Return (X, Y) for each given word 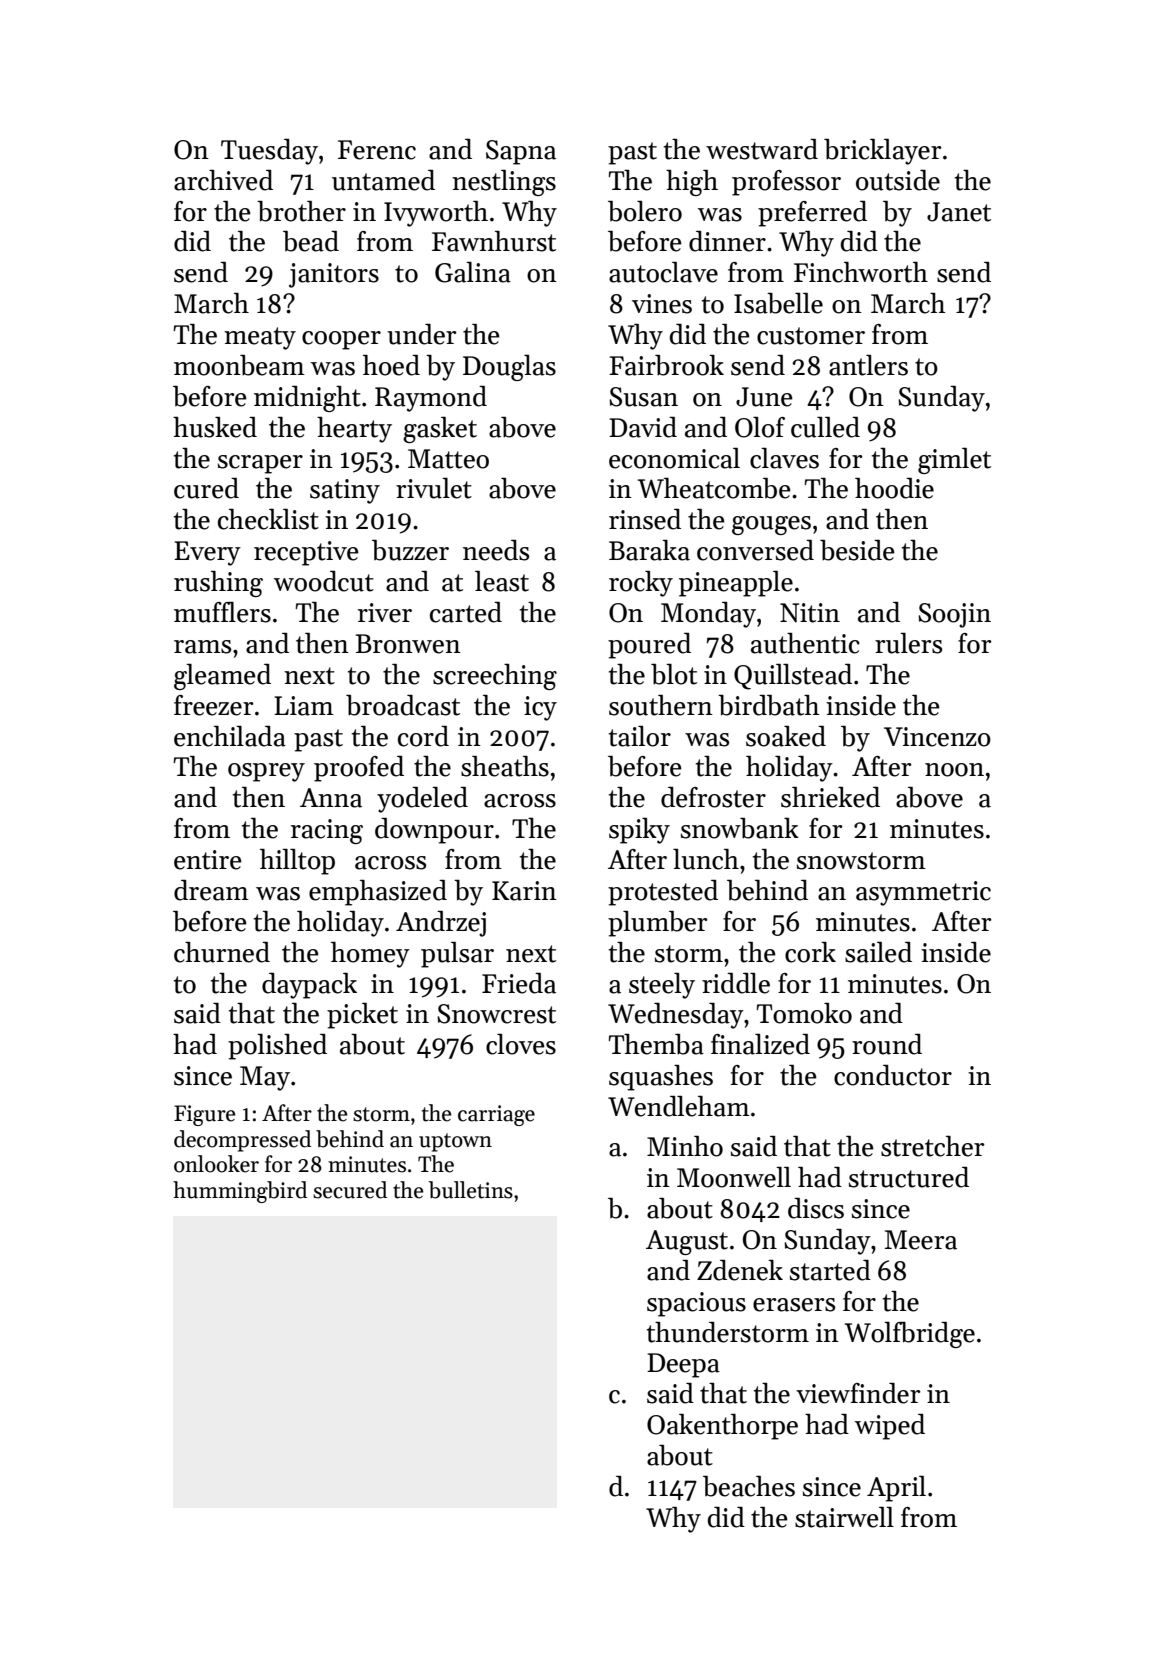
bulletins (471, 1190)
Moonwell (734, 1177)
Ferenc (377, 150)
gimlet (954, 461)
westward (762, 149)
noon (954, 770)
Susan (643, 397)
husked (215, 427)
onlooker (216, 1164)
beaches (749, 1486)
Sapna (521, 152)
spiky (639, 831)
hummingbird (240, 1192)
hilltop (297, 862)
